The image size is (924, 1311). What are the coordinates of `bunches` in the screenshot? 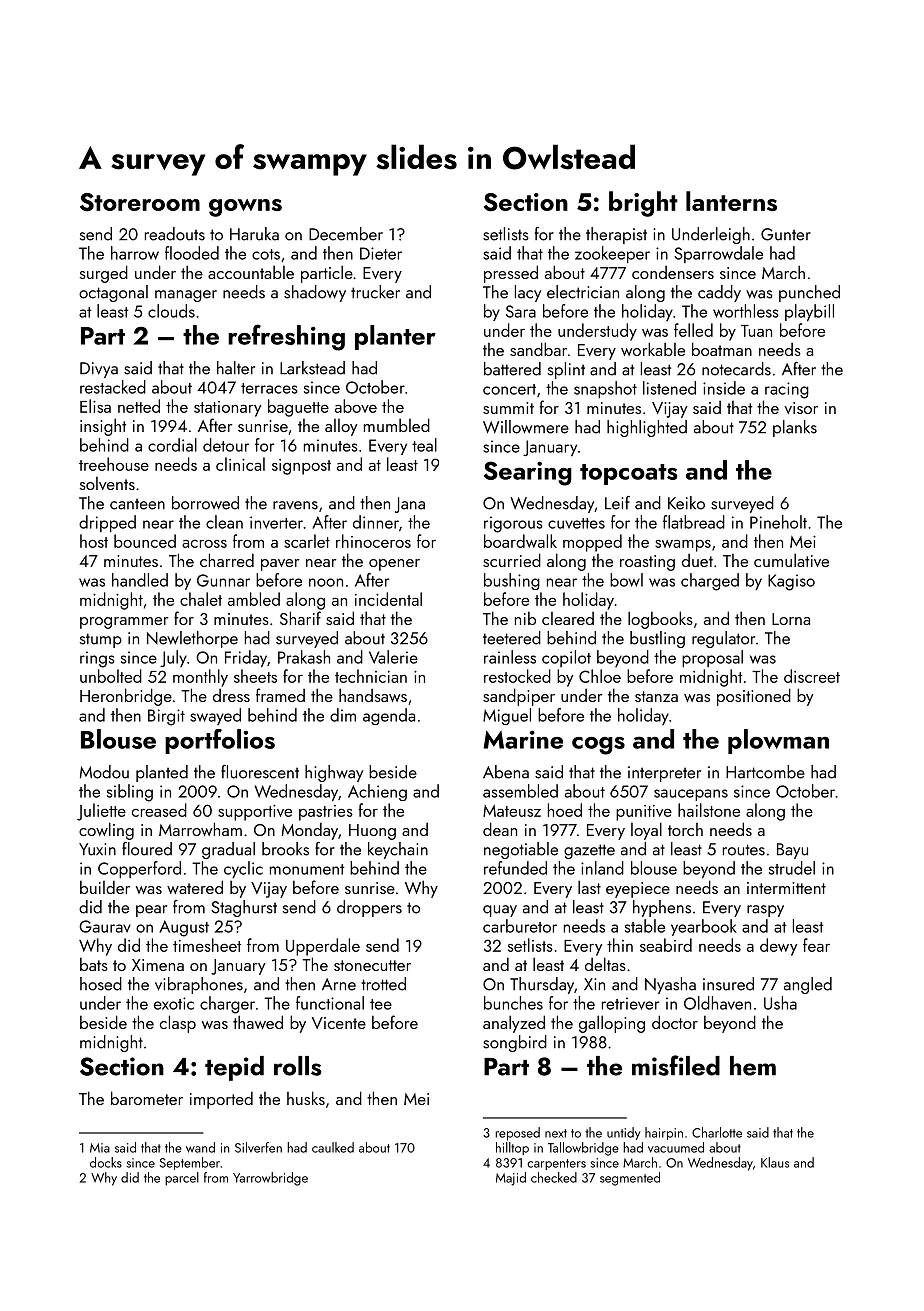 It's located at (513, 1003).
